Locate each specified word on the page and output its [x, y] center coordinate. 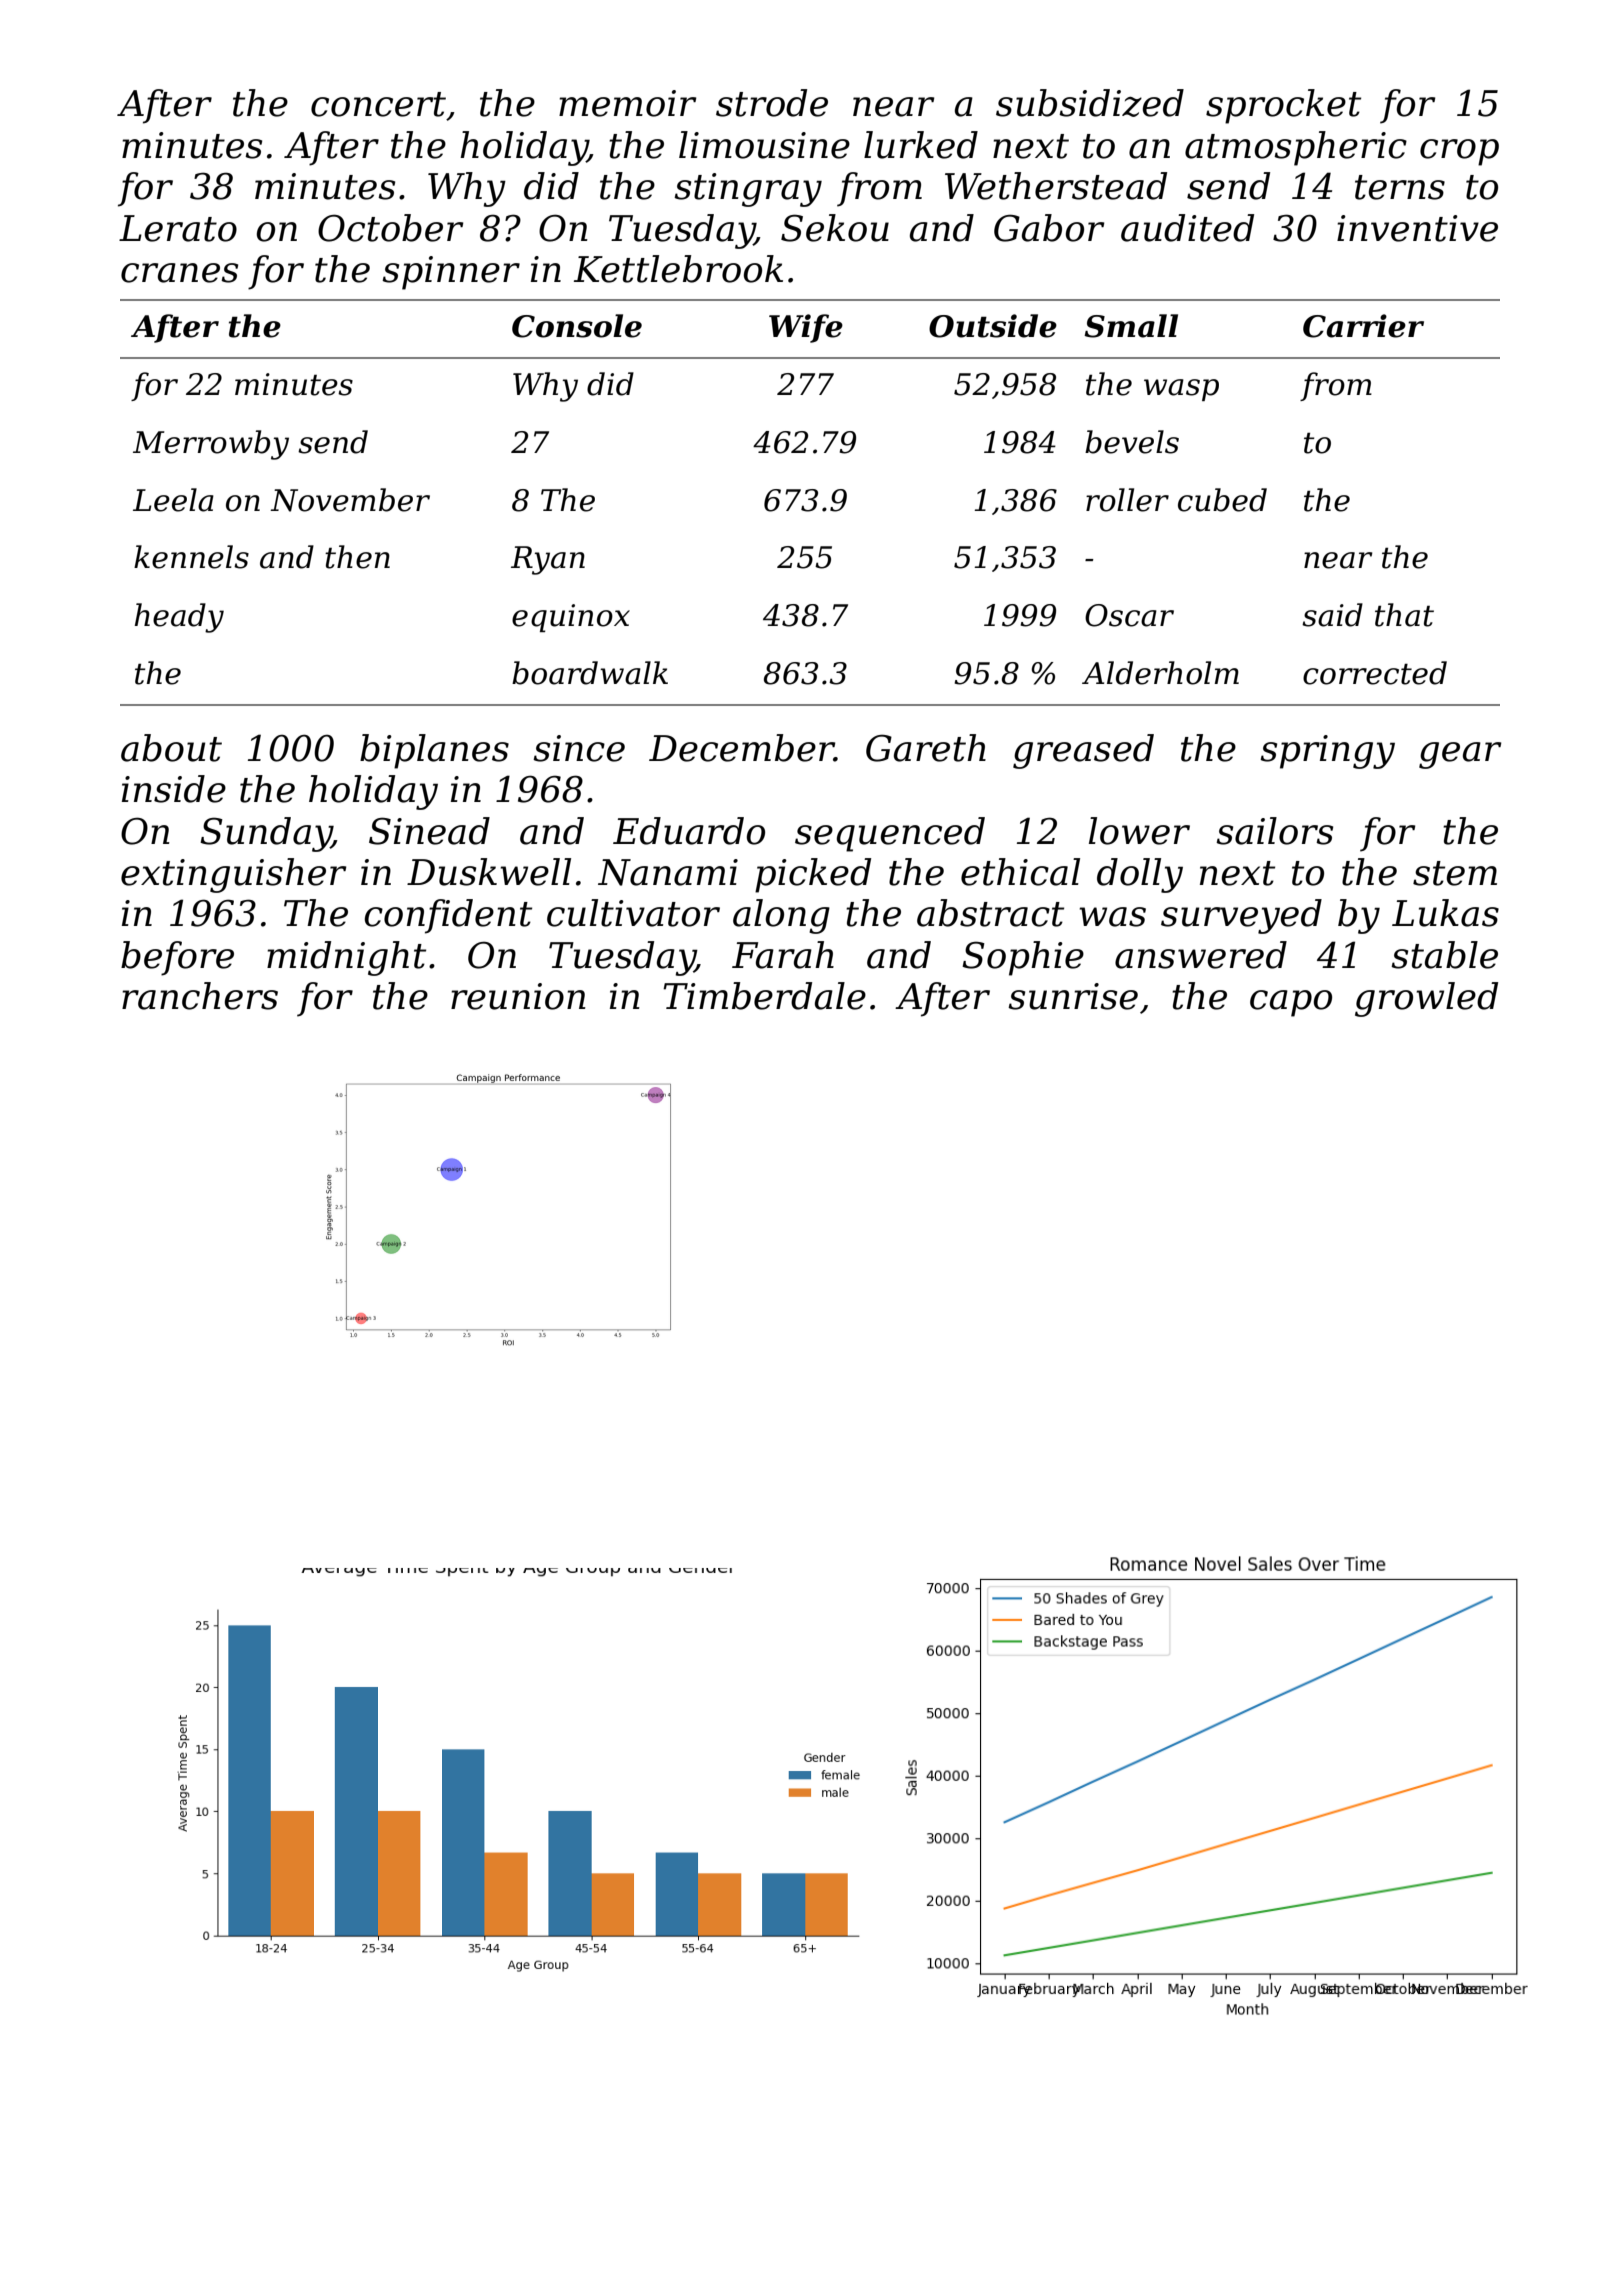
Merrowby [211, 445]
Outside [993, 326]
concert [378, 104]
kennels [191, 557]
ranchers [200, 996]
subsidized [1090, 103]
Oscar [1129, 615]
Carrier [1363, 326]
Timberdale [764, 996]
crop [1459, 152]
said [1332, 615]
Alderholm [1160, 673]
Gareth [926, 748]
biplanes [434, 751]
